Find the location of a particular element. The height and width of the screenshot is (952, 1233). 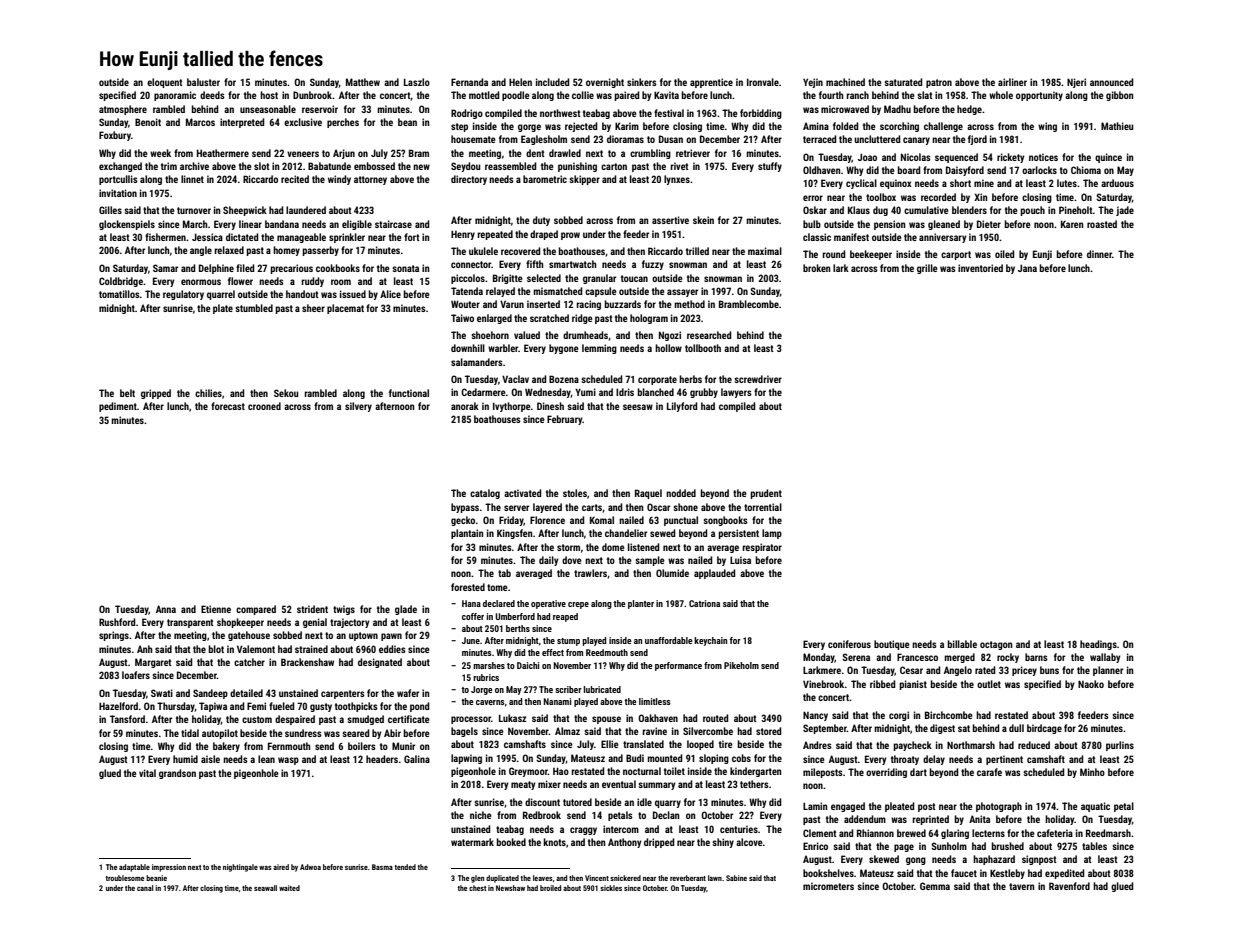

wasp is located at coordinates (288, 761).
